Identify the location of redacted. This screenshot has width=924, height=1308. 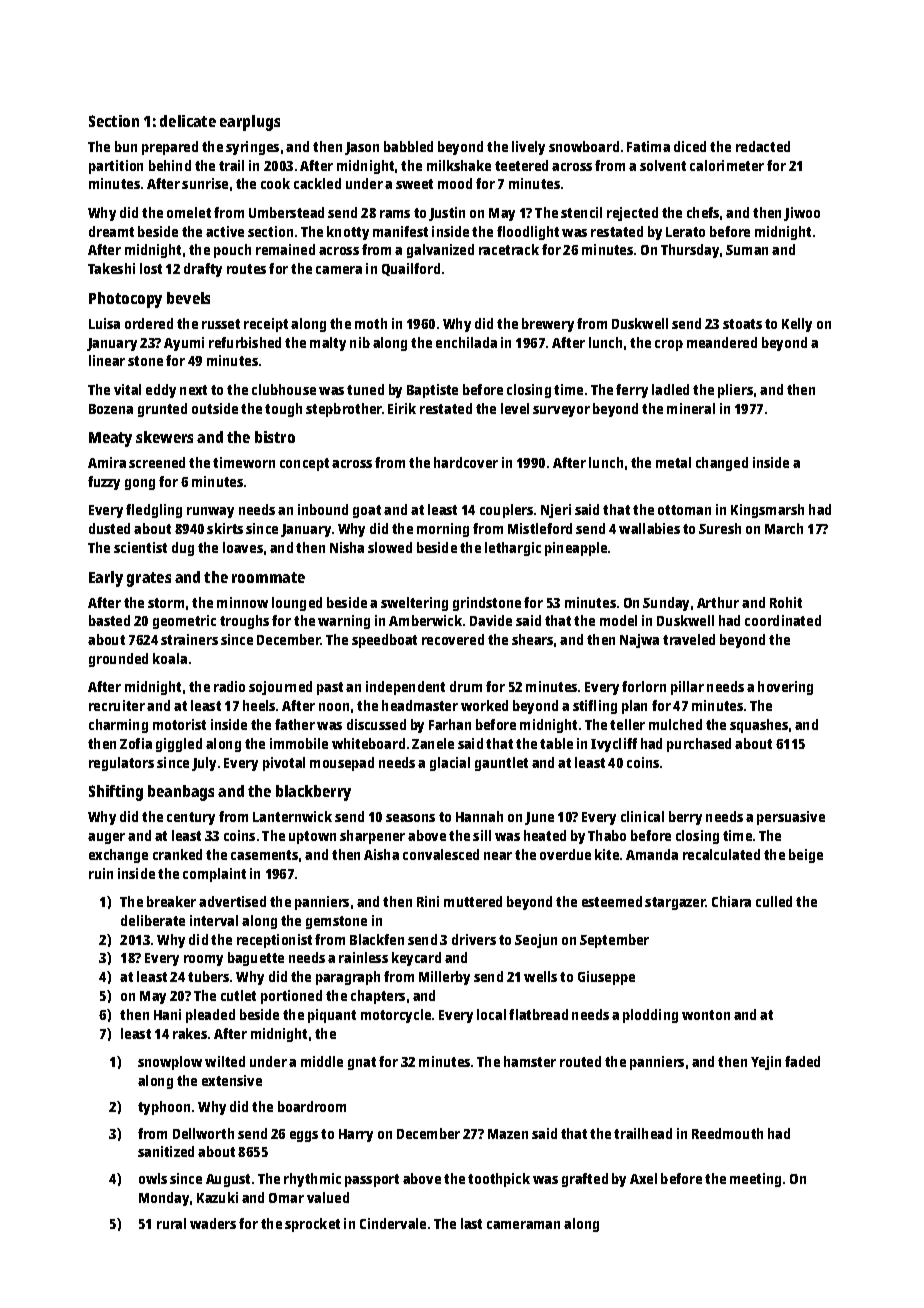
(763, 146).
